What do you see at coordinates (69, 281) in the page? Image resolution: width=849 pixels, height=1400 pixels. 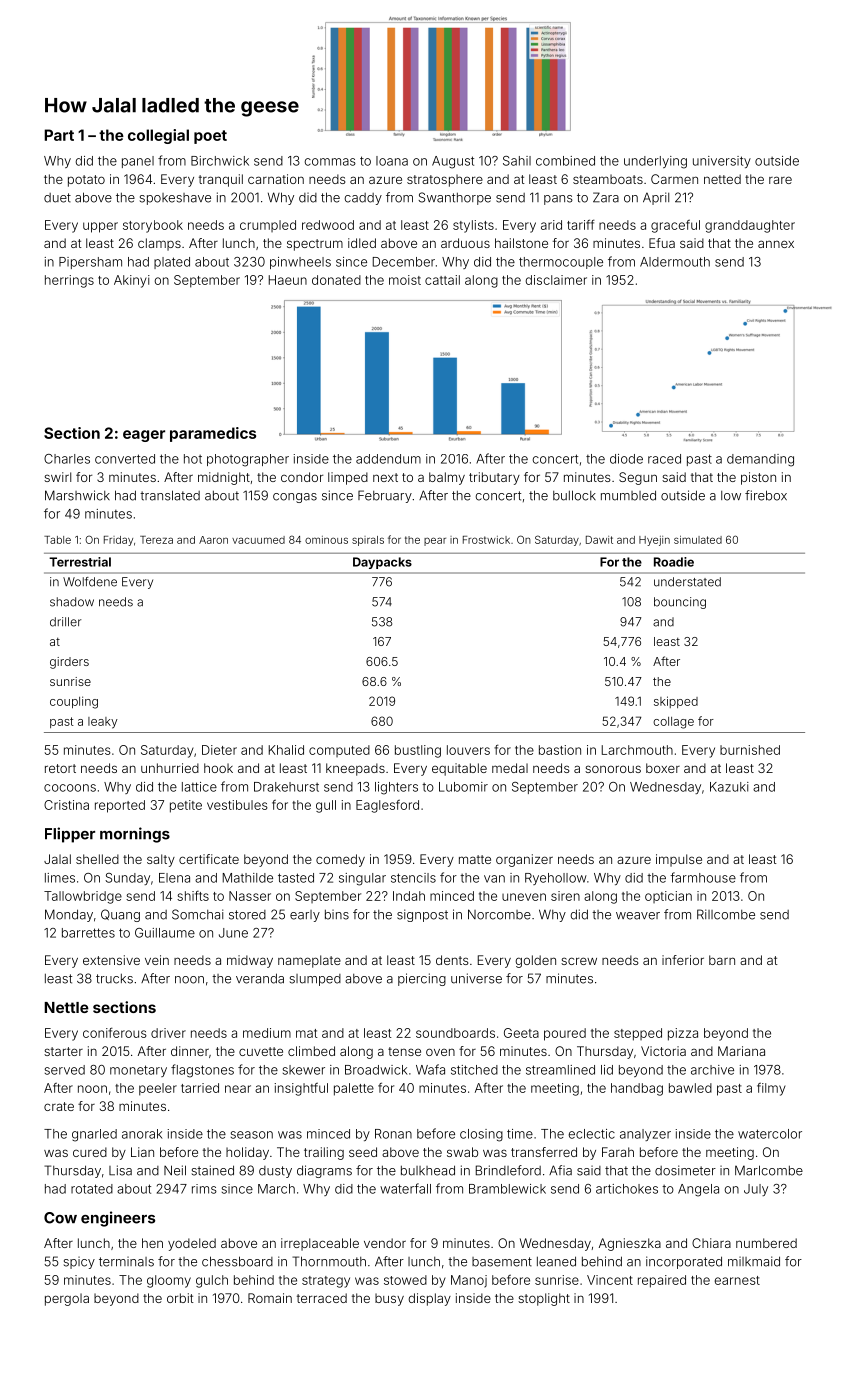 I see `herrings` at bounding box center [69, 281].
